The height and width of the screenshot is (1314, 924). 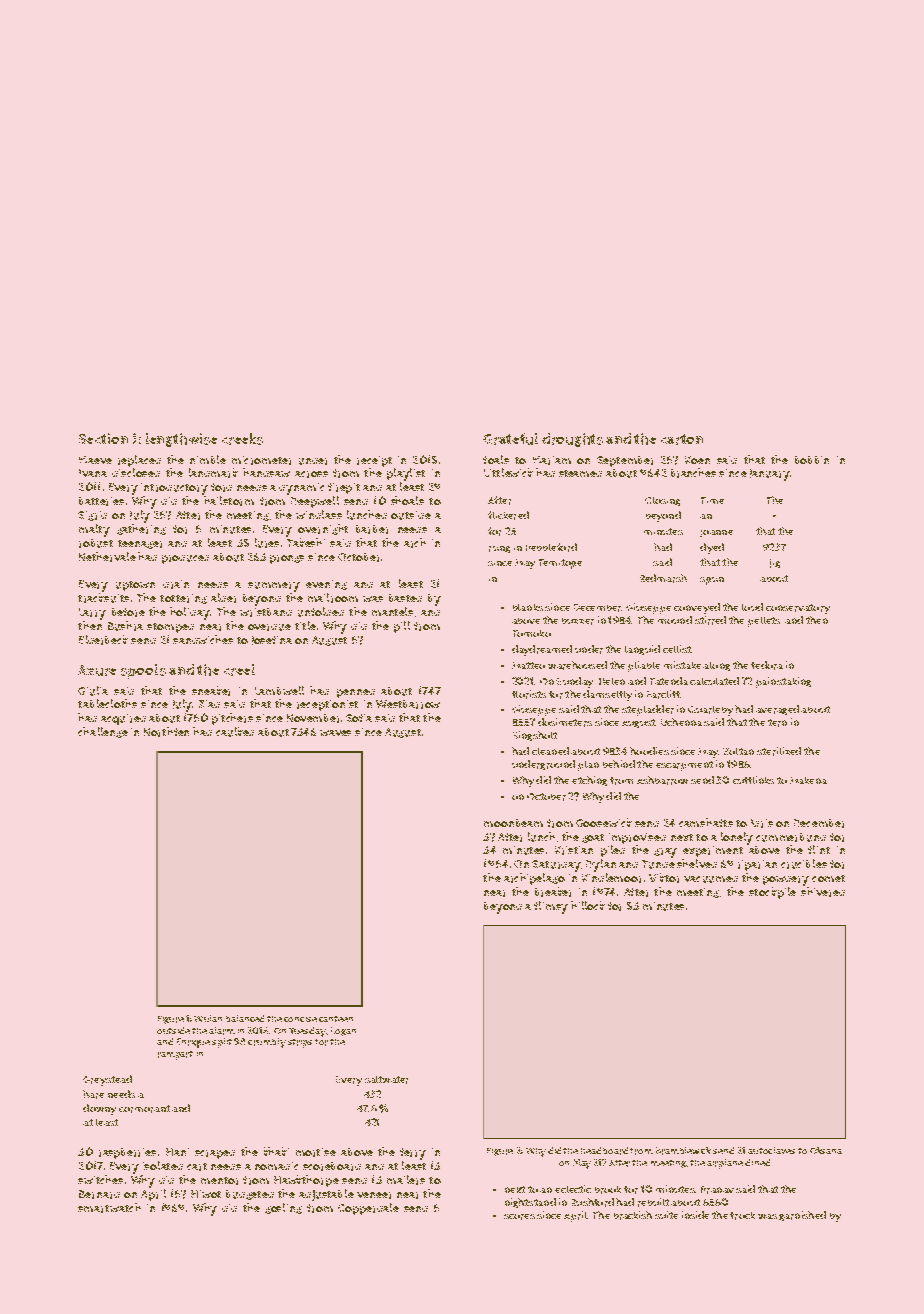 I want to click on rebuilt, so click(x=653, y=1202).
